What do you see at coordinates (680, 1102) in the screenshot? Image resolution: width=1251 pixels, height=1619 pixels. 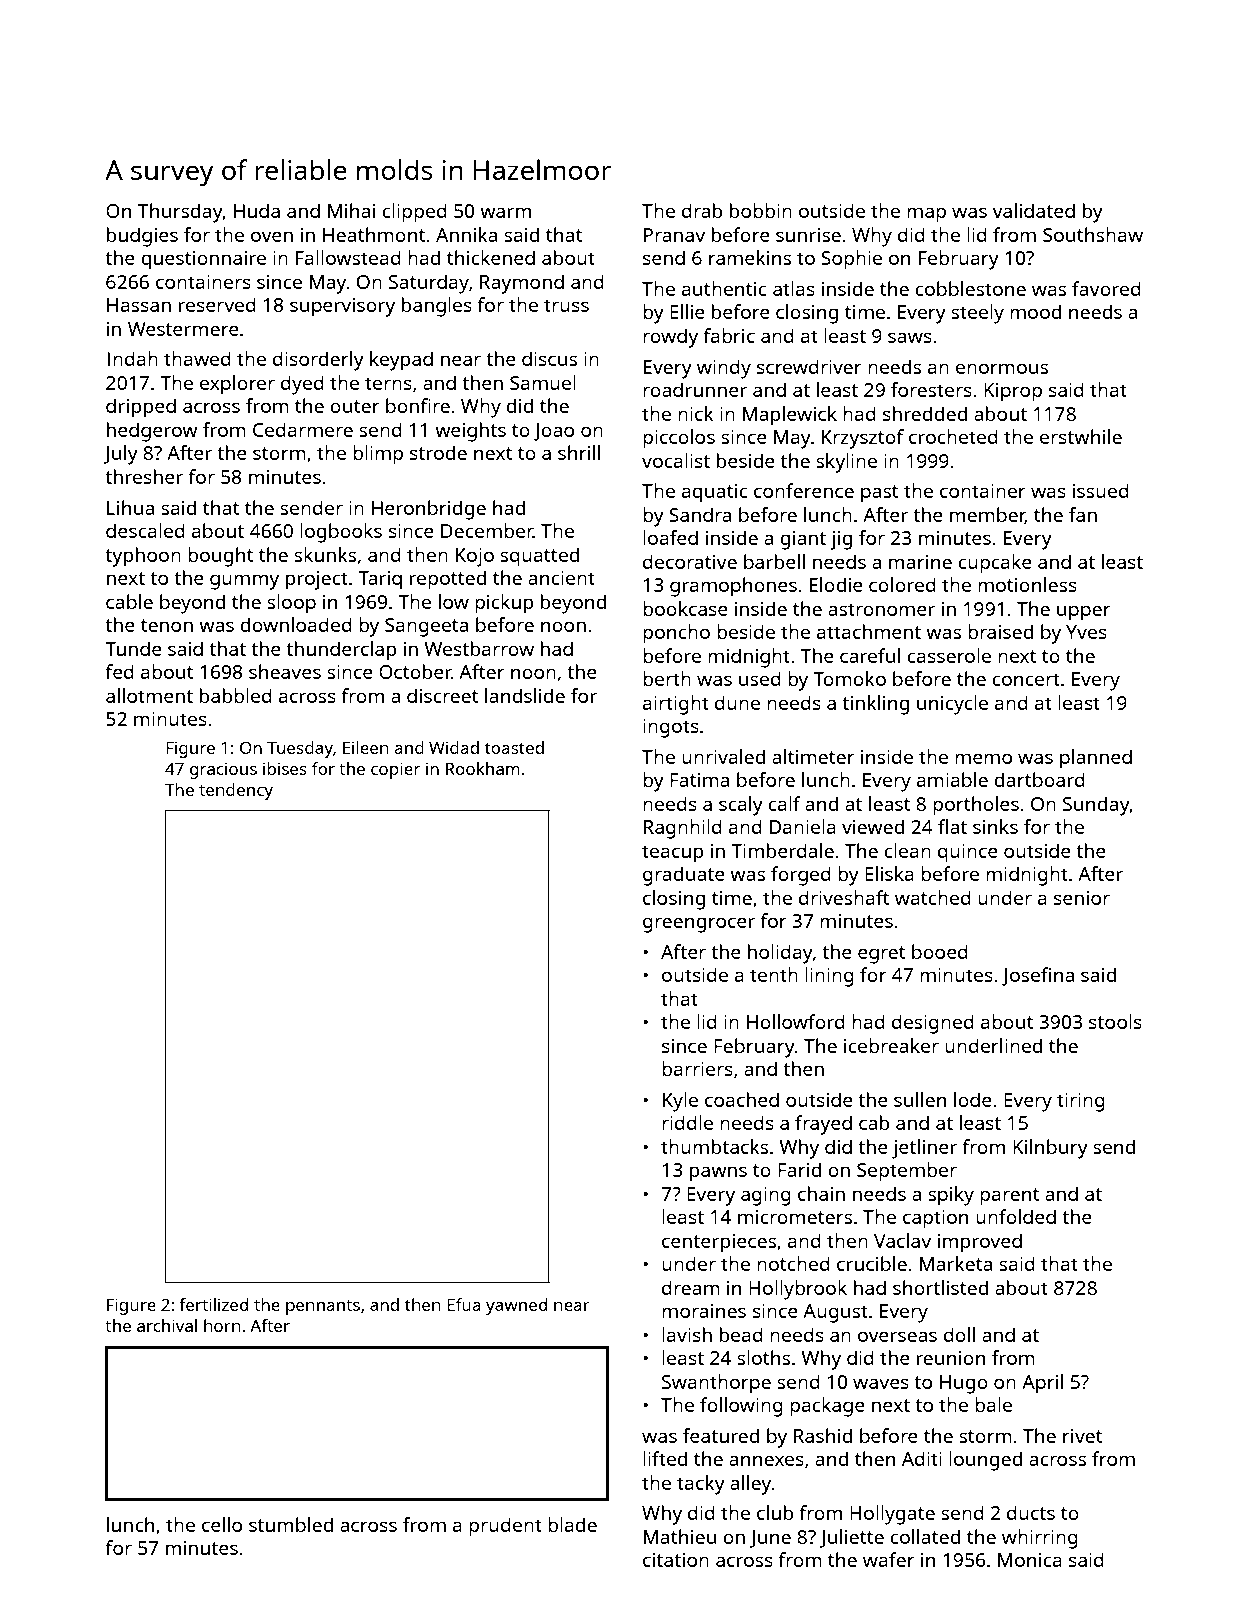 I see `Kyle` at bounding box center [680, 1102].
